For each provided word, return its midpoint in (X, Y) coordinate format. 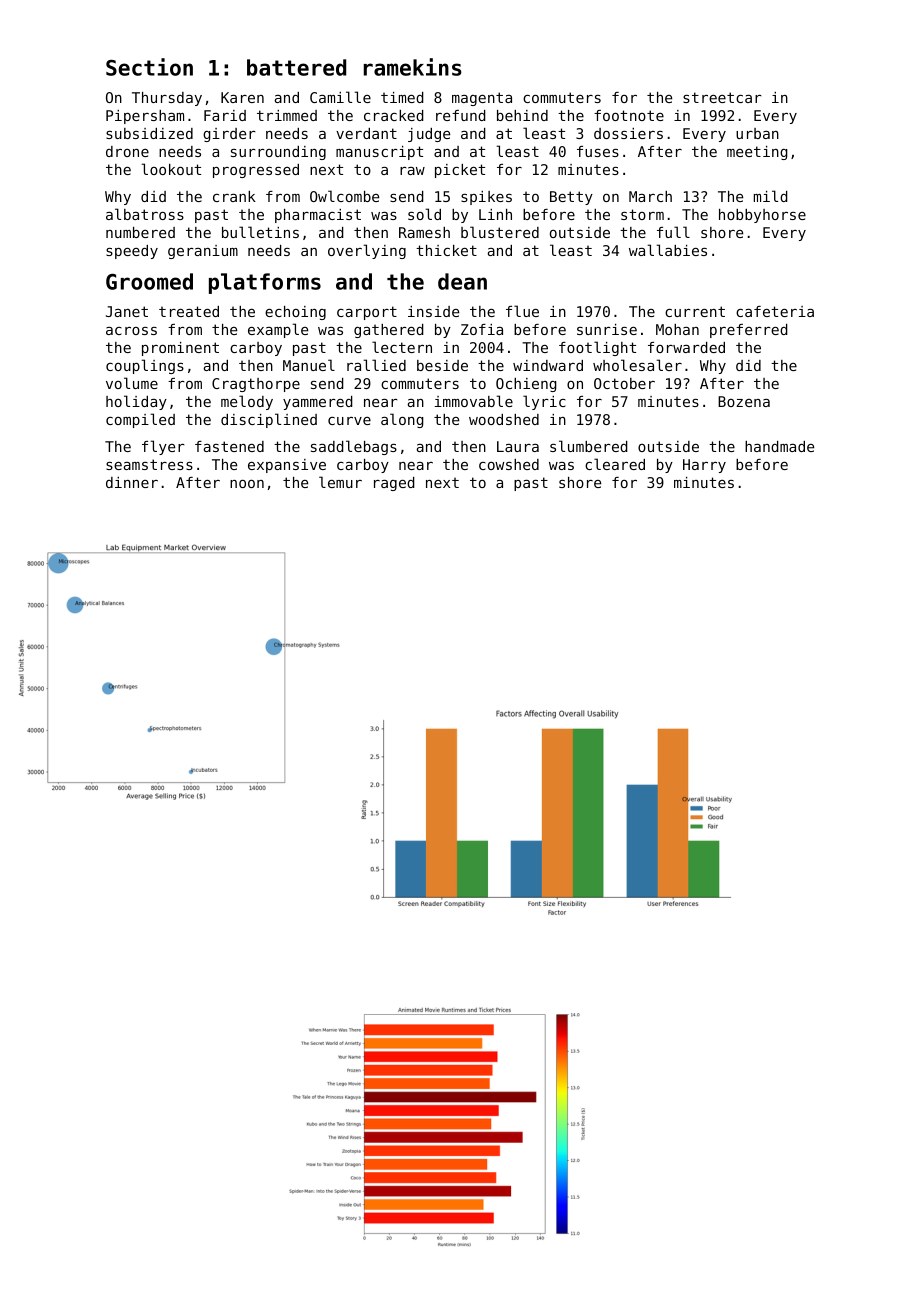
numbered (140, 232)
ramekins (413, 67)
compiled (140, 420)
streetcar (722, 97)
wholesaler (637, 365)
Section (149, 67)
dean (462, 281)
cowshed (509, 464)
